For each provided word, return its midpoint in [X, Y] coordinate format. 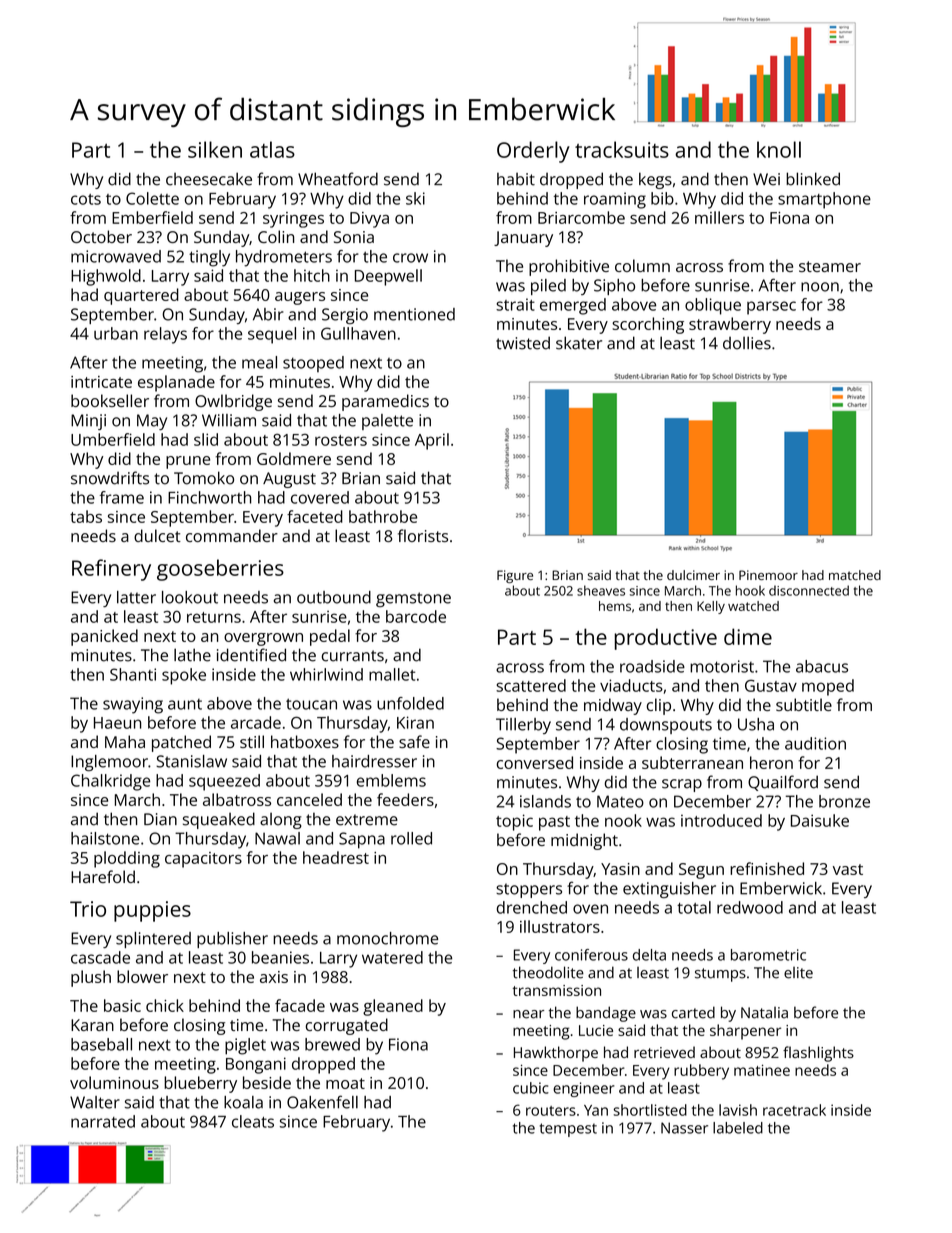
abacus [822, 666]
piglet [245, 1046]
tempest [568, 1130]
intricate [101, 382]
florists [423, 535]
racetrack [794, 1110]
